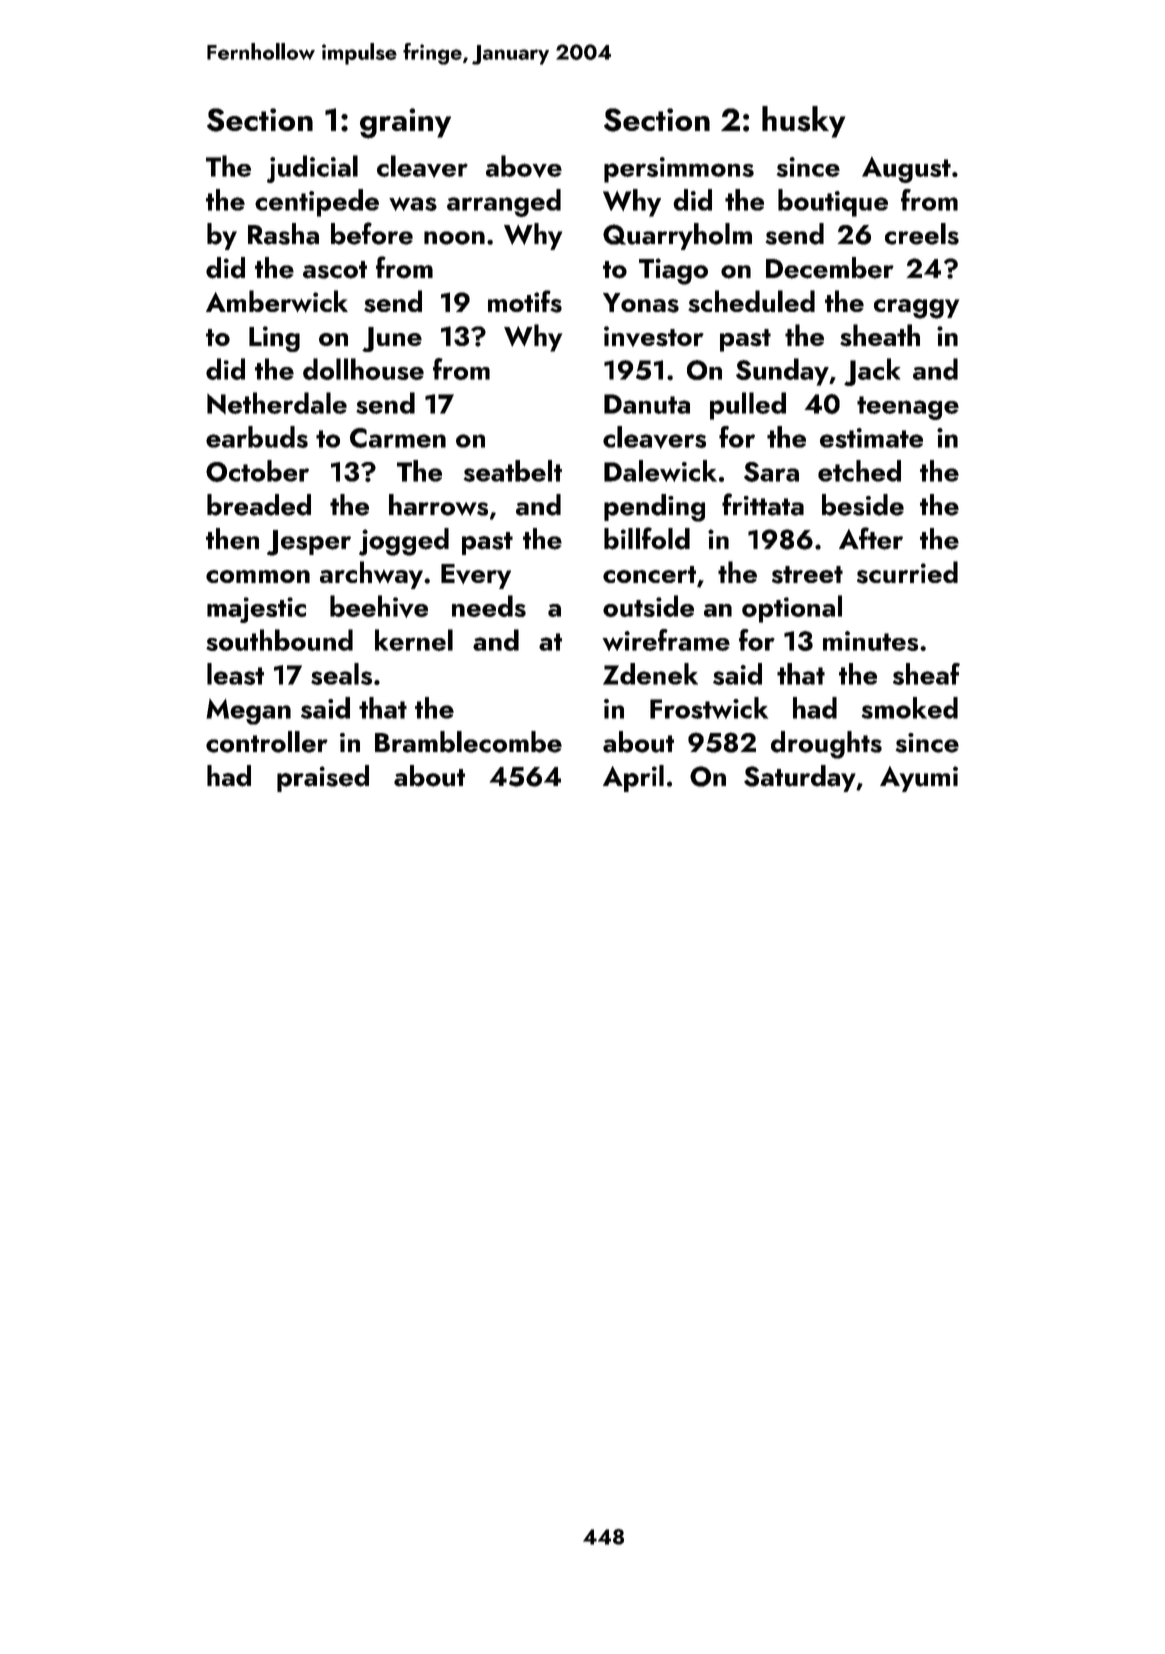 This image has height=1654, width=1165. Describe the element at coordinates (748, 406) in the image. I see `pulled` at that location.
